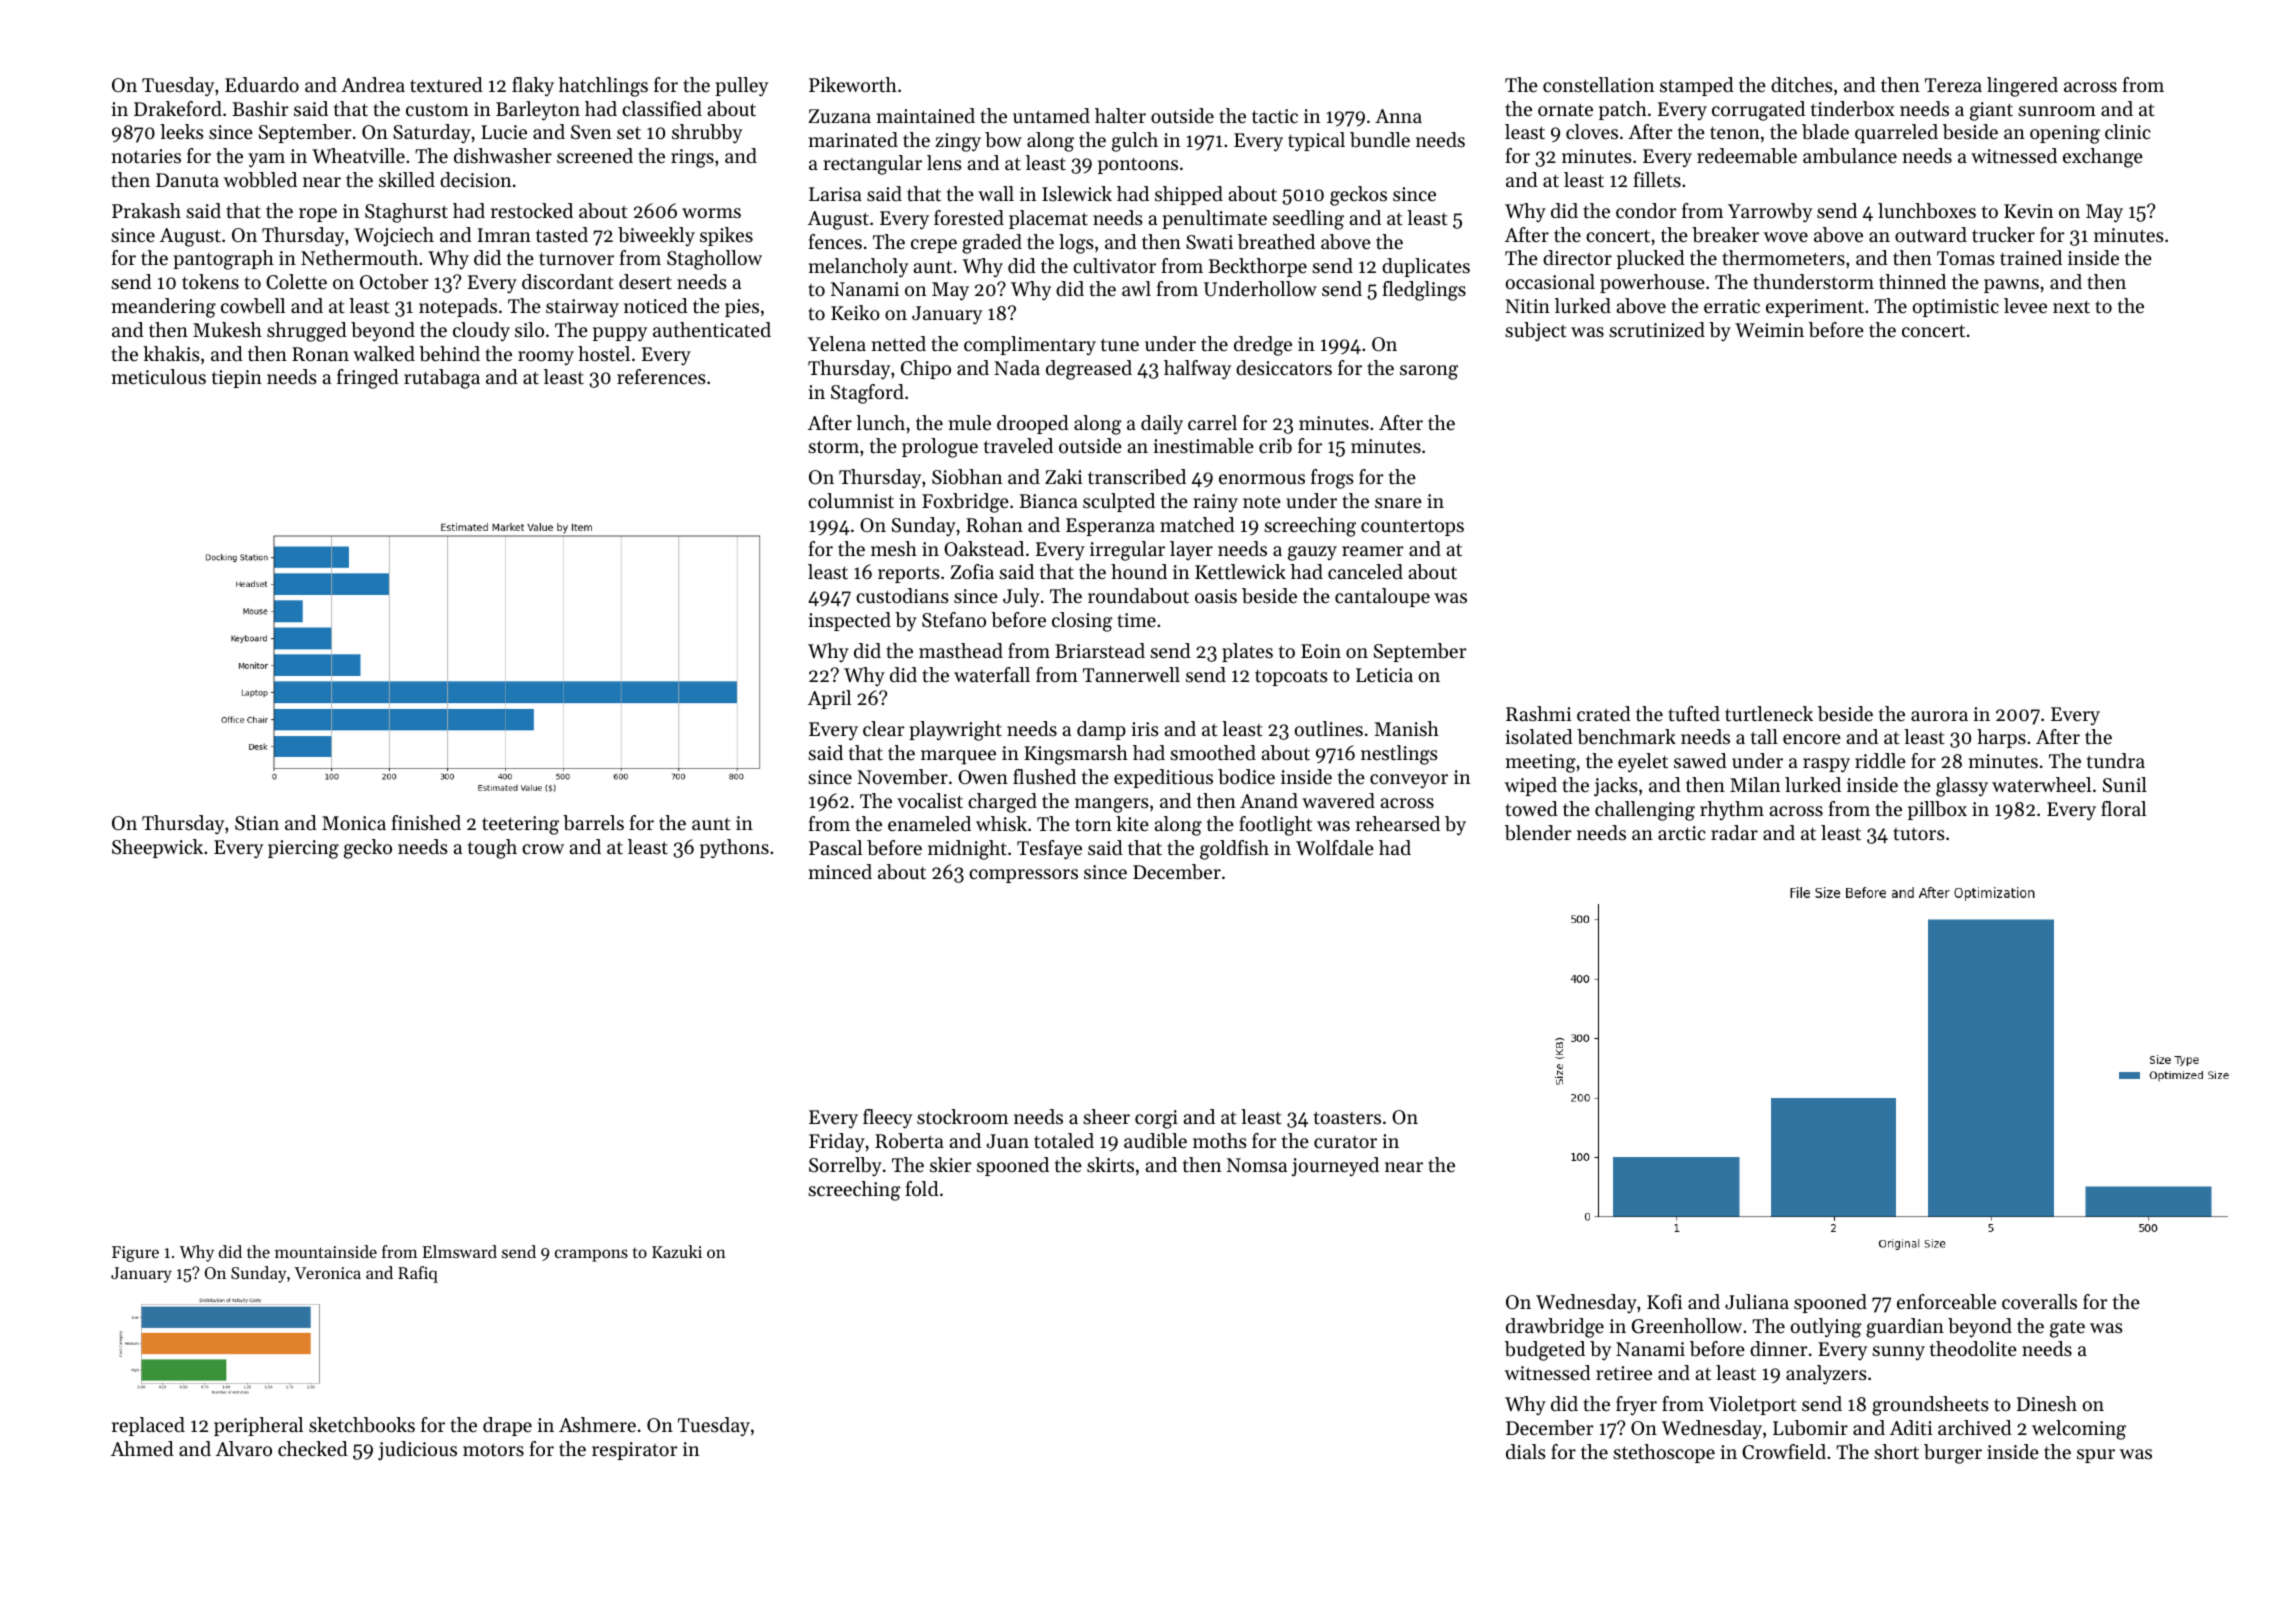 Image resolution: width=2282 pixels, height=1614 pixels. Describe the element at coordinates (2039, 1302) in the page. I see `coveralls` at that location.
